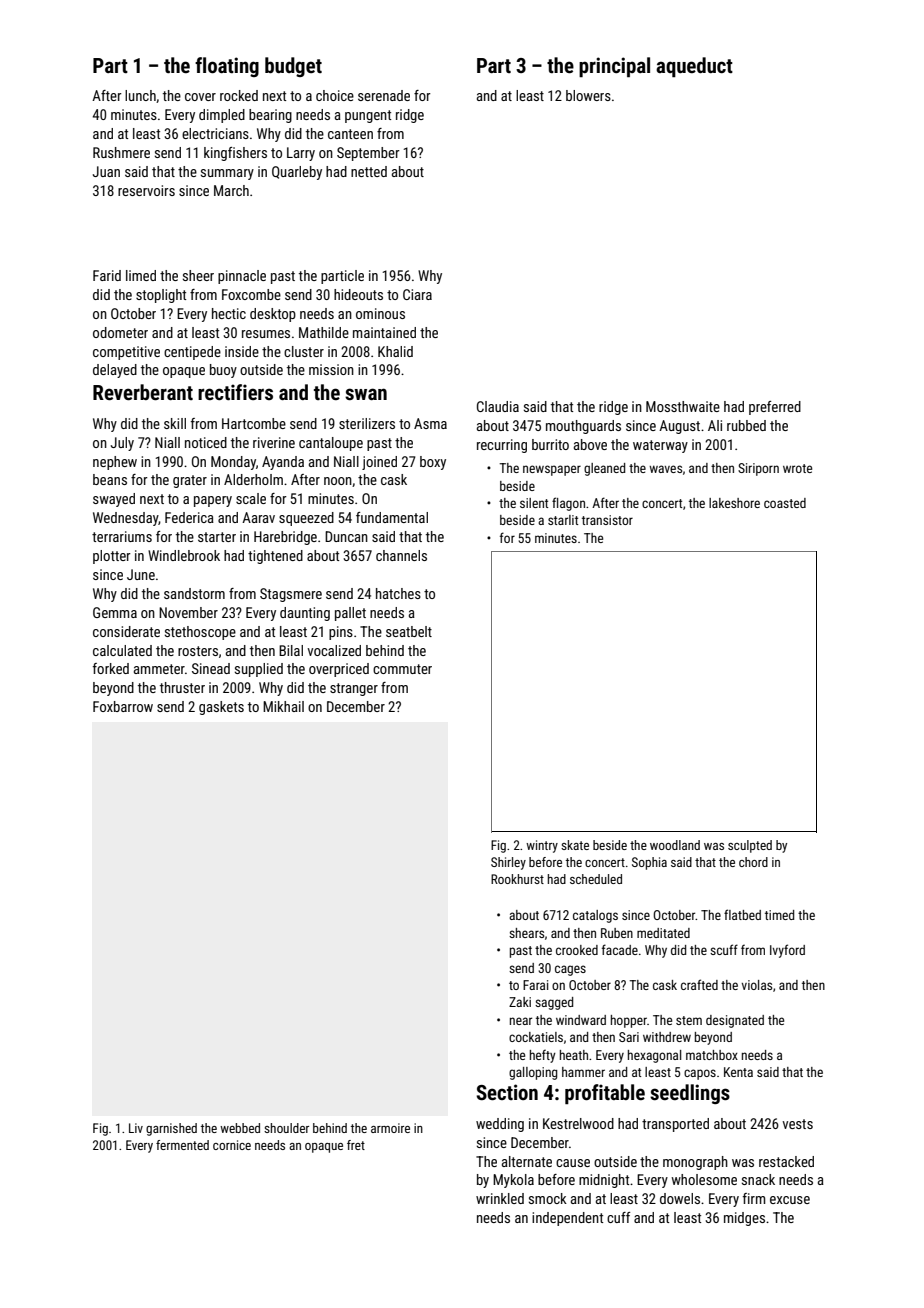  What do you see at coordinates (542, 846) in the screenshot?
I see `wintry` at bounding box center [542, 846].
